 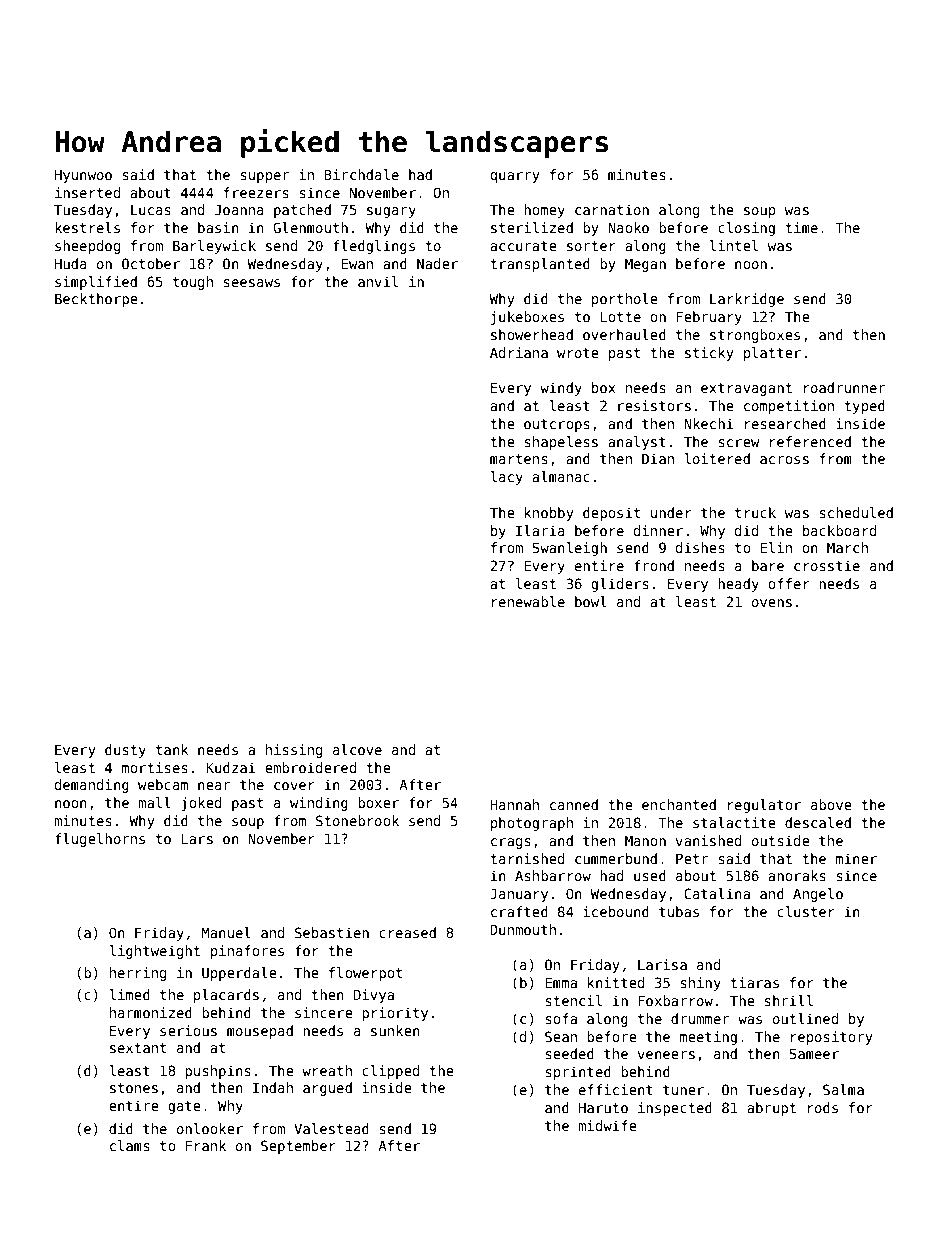 I want to click on Birchdale, so click(x=361, y=174).
